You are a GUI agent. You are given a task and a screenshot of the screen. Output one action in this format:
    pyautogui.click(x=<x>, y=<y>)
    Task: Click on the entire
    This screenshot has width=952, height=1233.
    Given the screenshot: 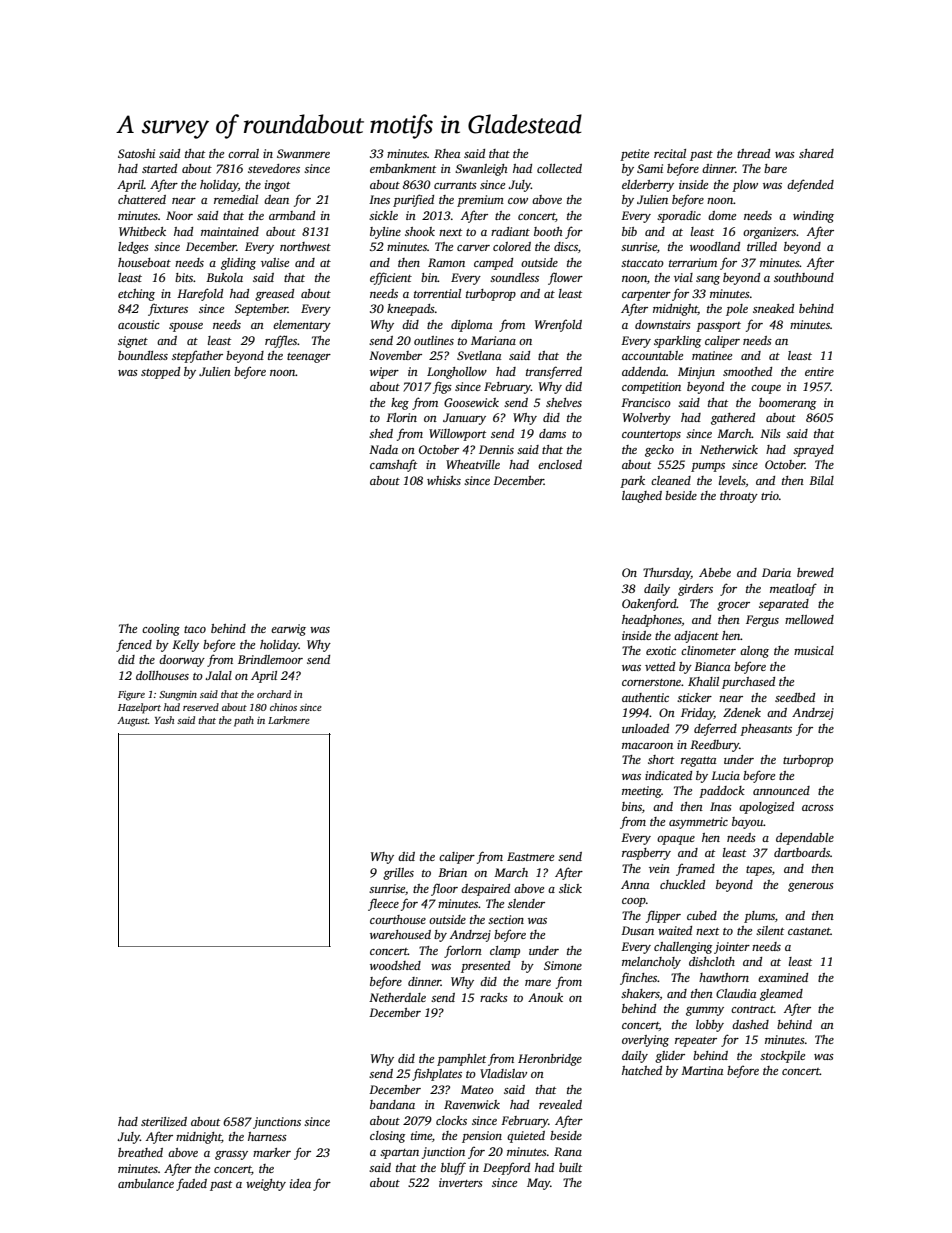 What is the action you would take?
    pyautogui.click(x=819, y=371)
